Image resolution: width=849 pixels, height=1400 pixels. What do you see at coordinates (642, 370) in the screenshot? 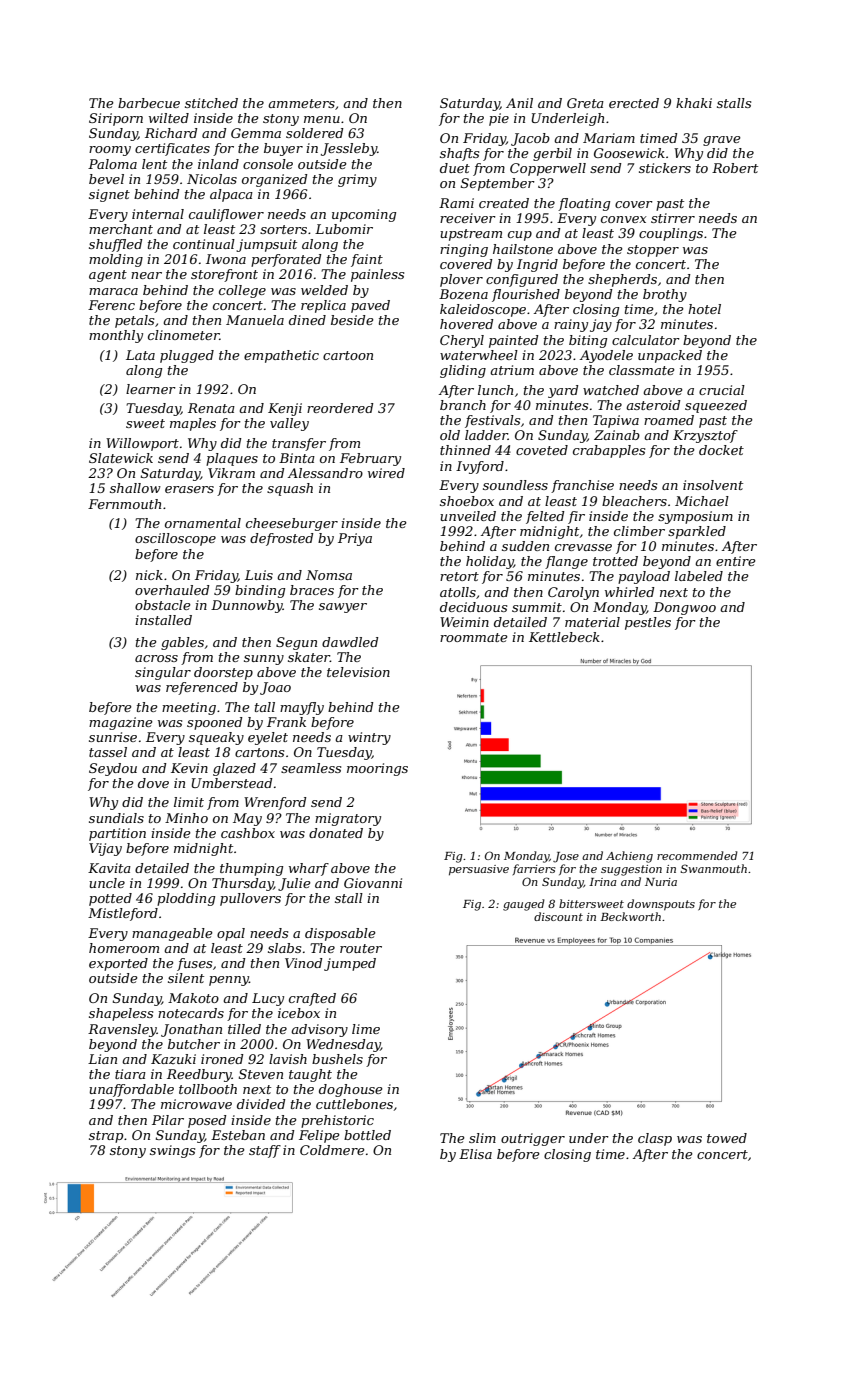
I see `classmate` at bounding box center [642, 370].
